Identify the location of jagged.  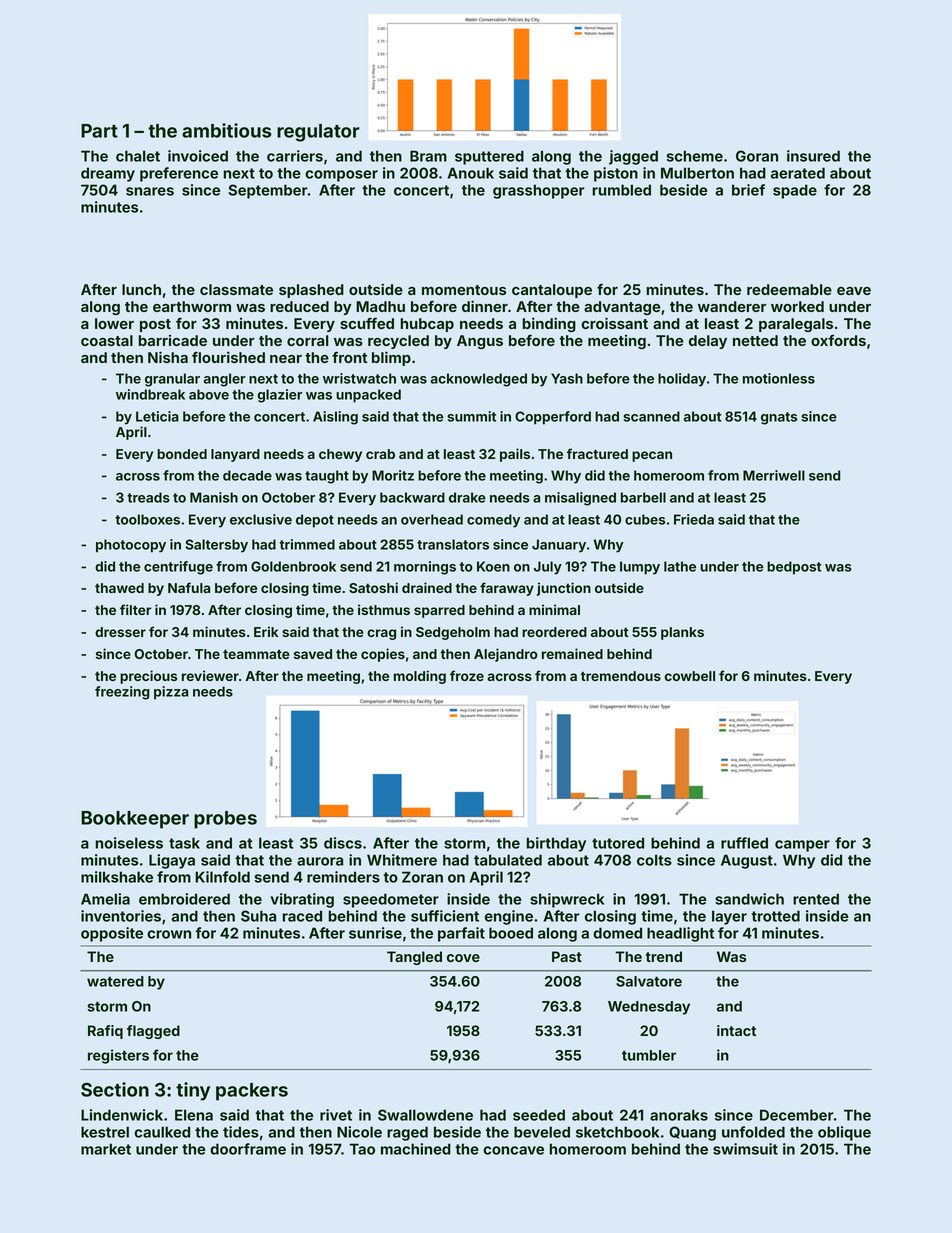
(633, 157).
